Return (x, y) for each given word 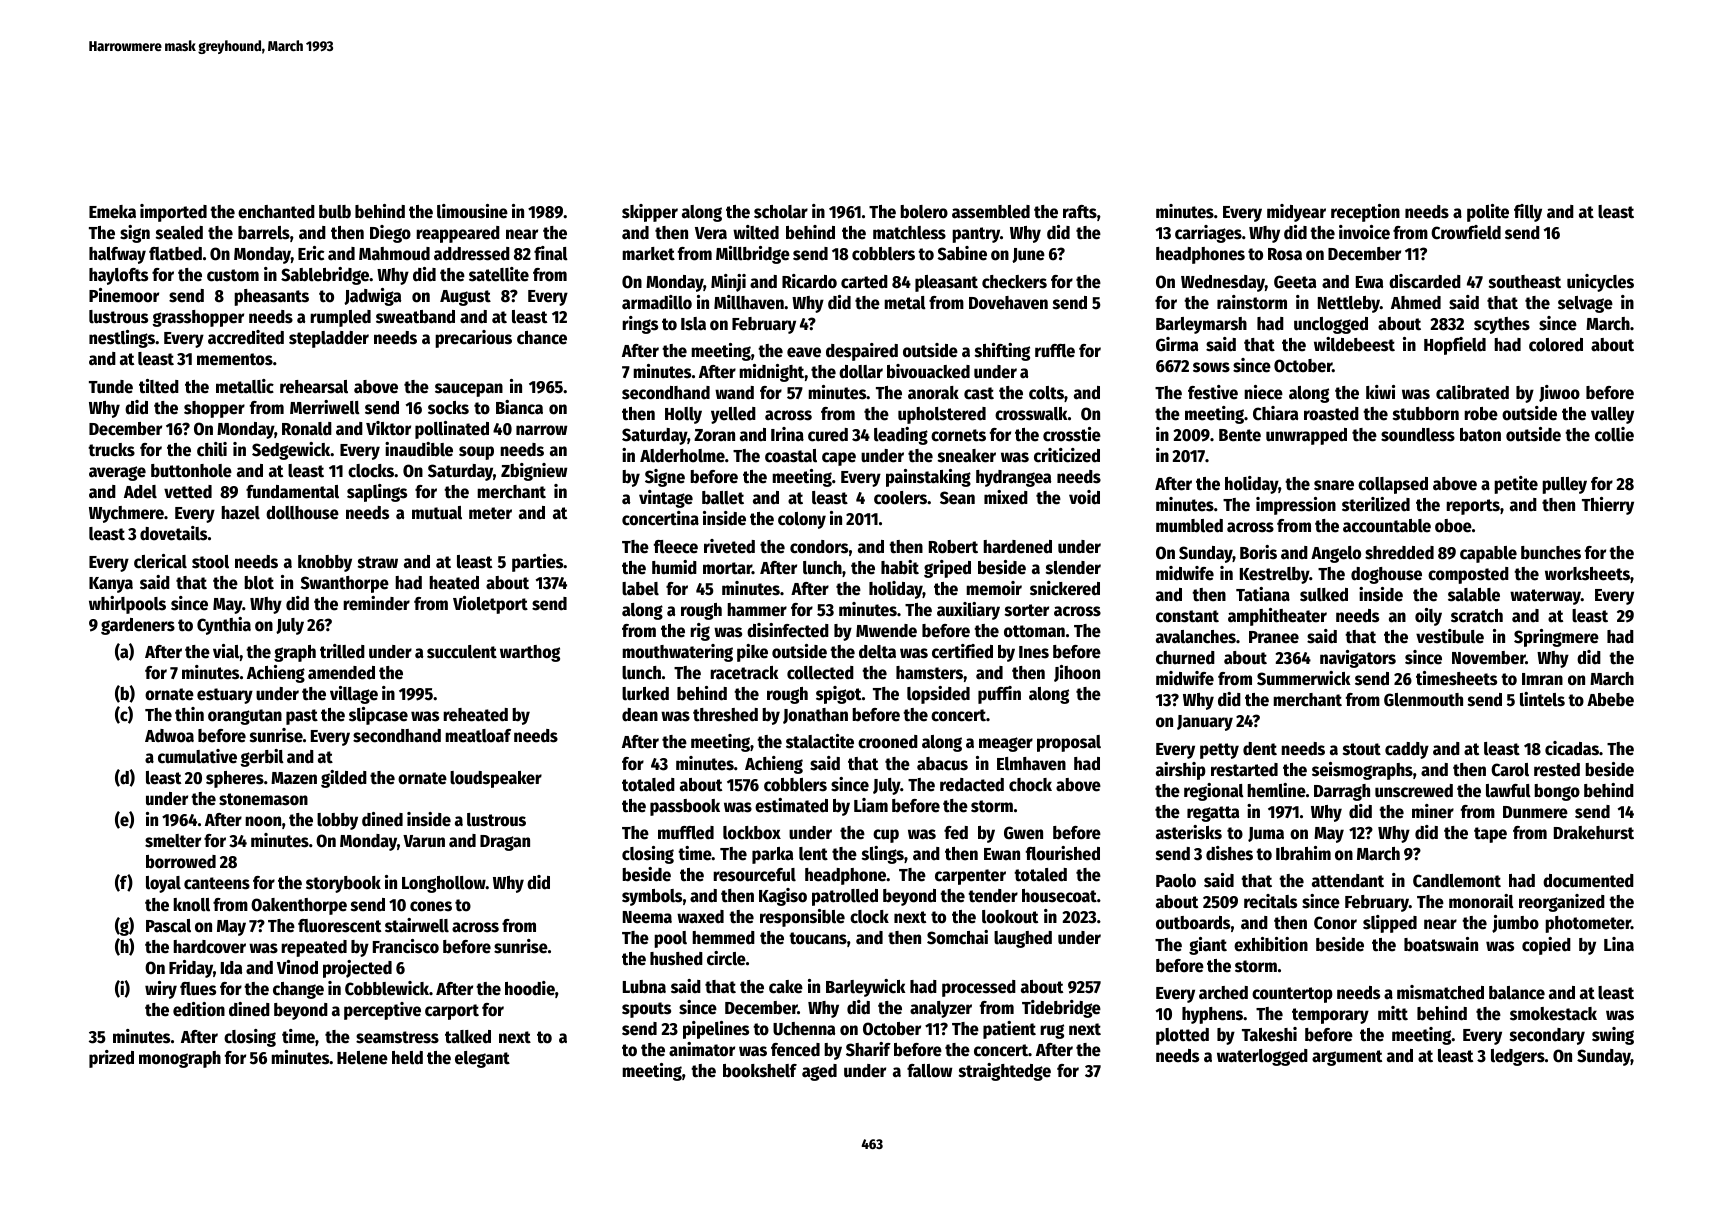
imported (173, 213)
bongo (1557, 792)
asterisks (1189, 832)
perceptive (382, 1011)
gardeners (138, 626)
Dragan (505, 843)
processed (979, 988)
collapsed (1393, 485)
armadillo (657, 302)
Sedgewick (291, 451)
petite (1516, 485)
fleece (676, 547)
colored (1556, 345)
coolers (900, 498)
